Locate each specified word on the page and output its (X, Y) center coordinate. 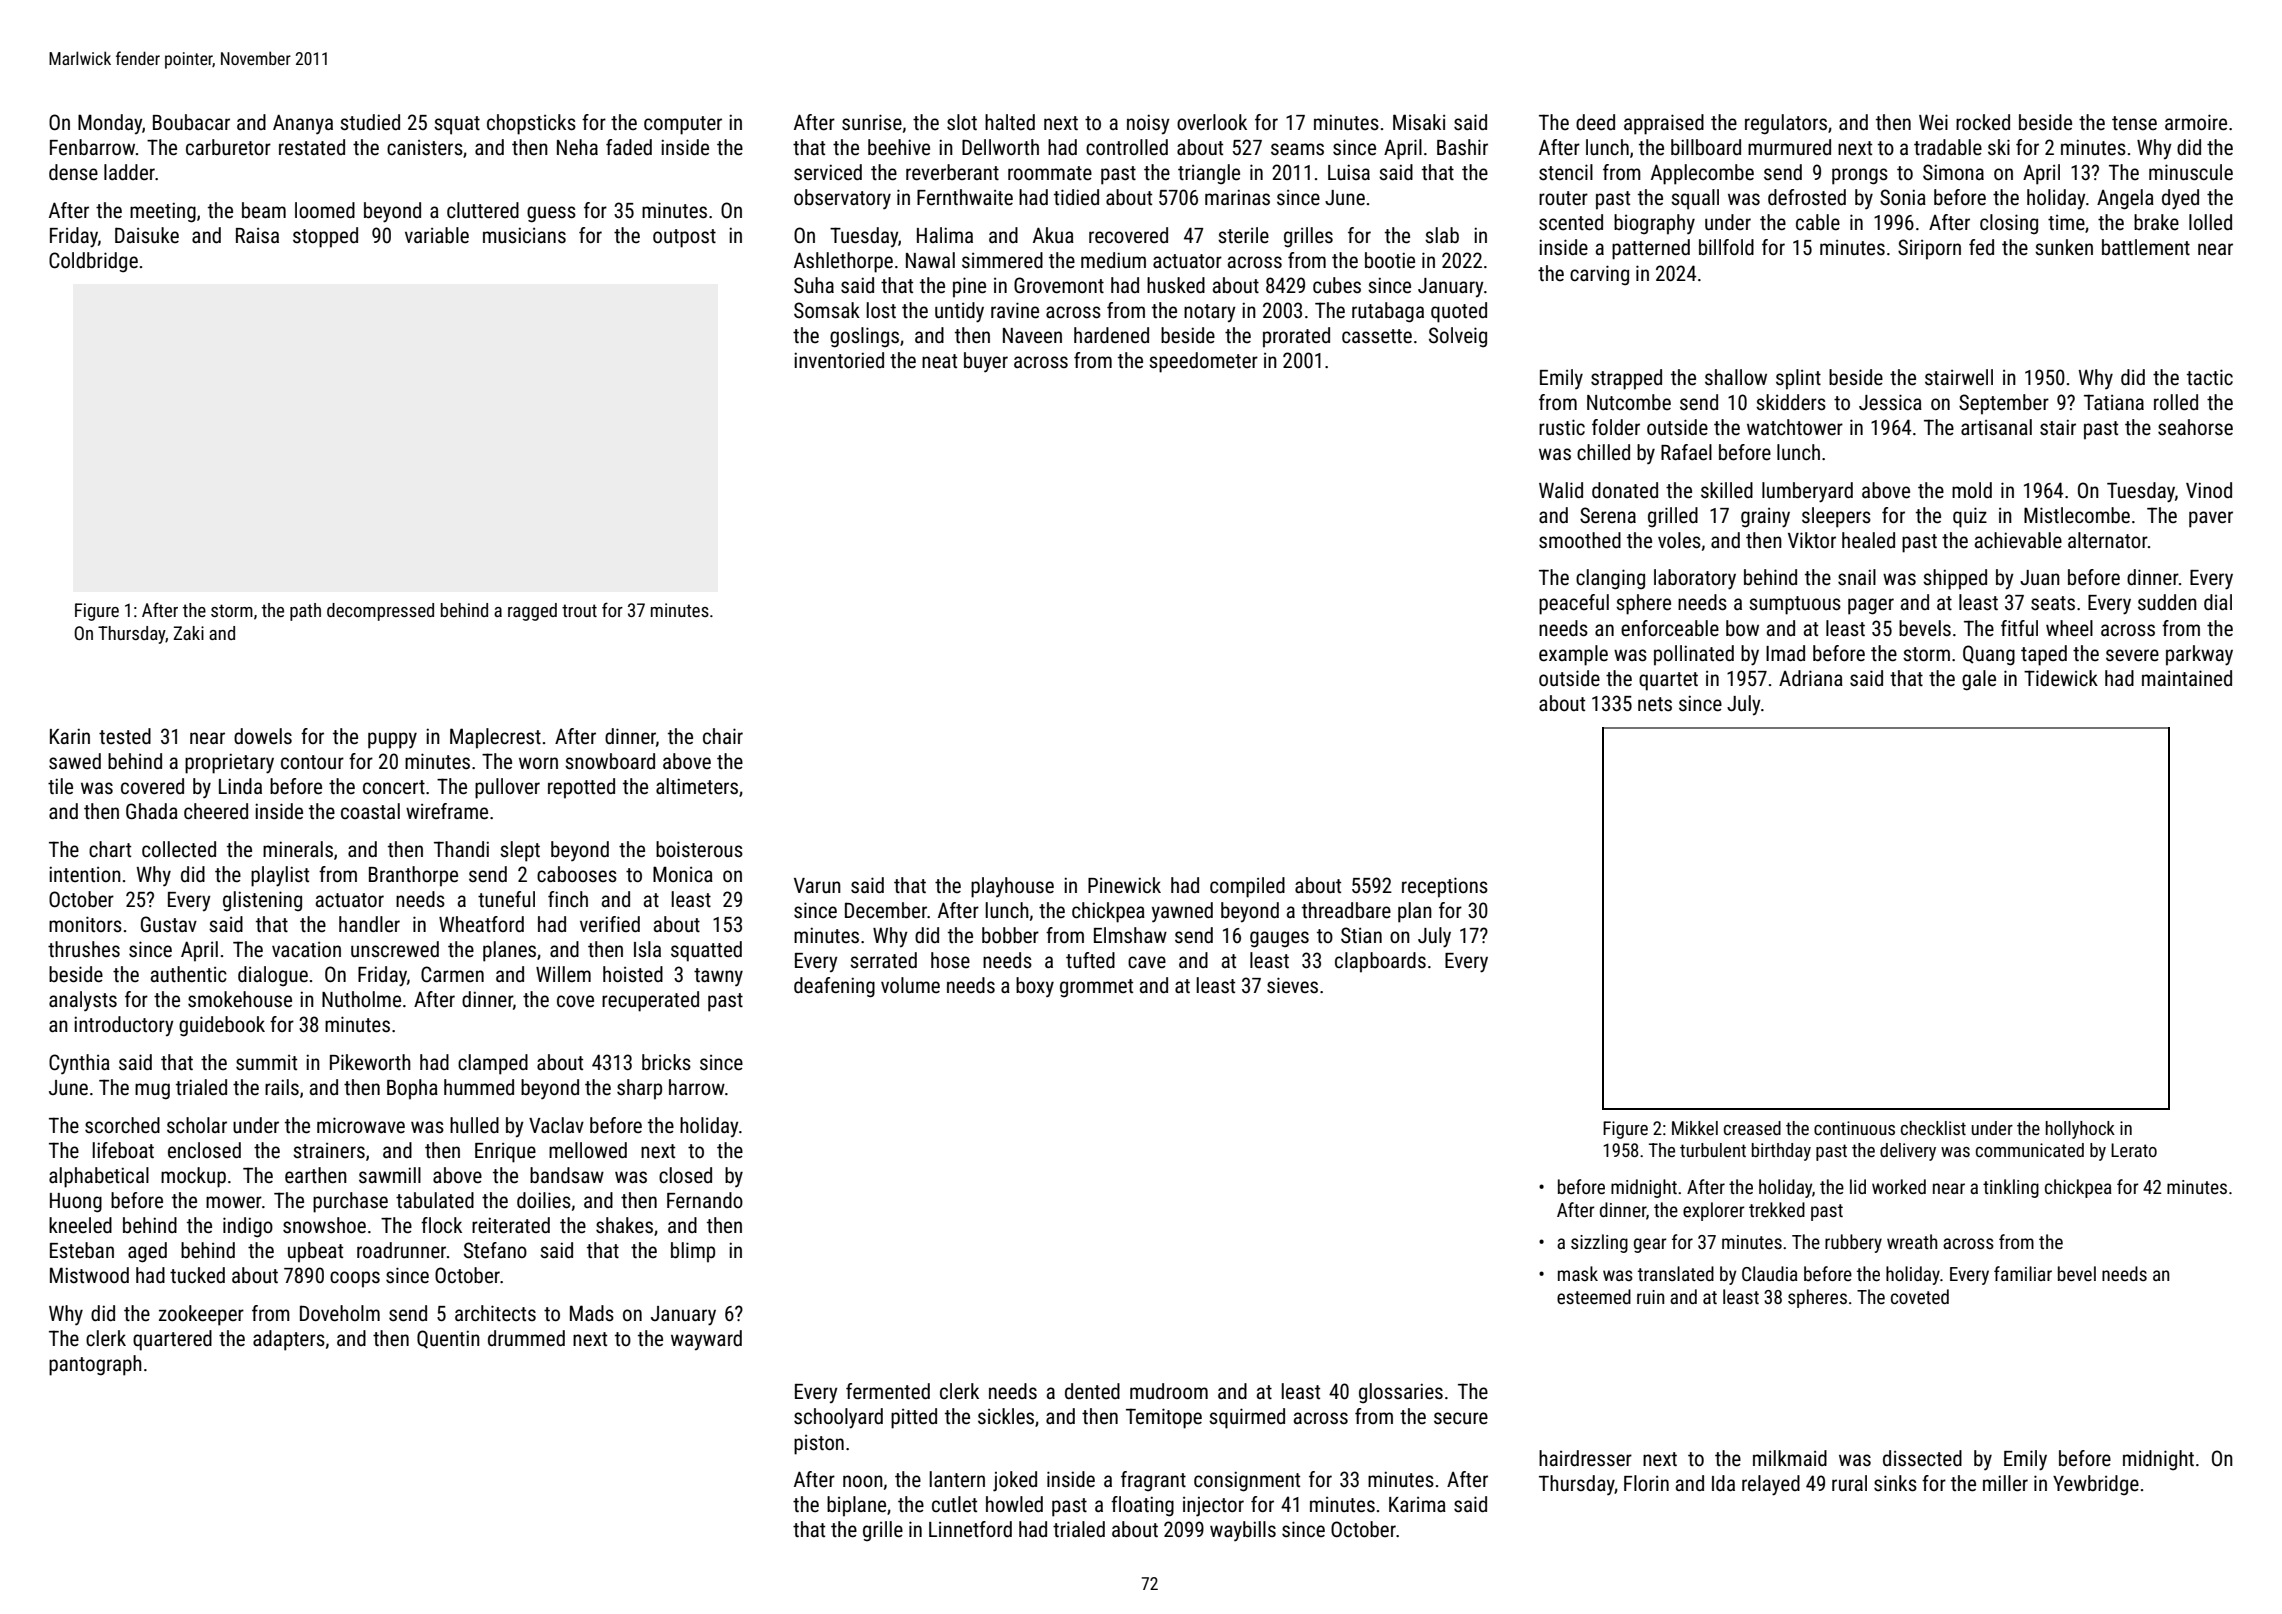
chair (723, 736)
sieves (1292, 985)
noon (863, 1481)
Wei (1933, 122)
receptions (1445, 887)
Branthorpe (413, 876)
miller (2005, 1483)
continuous (1854, 1128)
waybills (1243, 1531)
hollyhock (2080, 1130)
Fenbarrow (92, 147)
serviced (828, 172)
